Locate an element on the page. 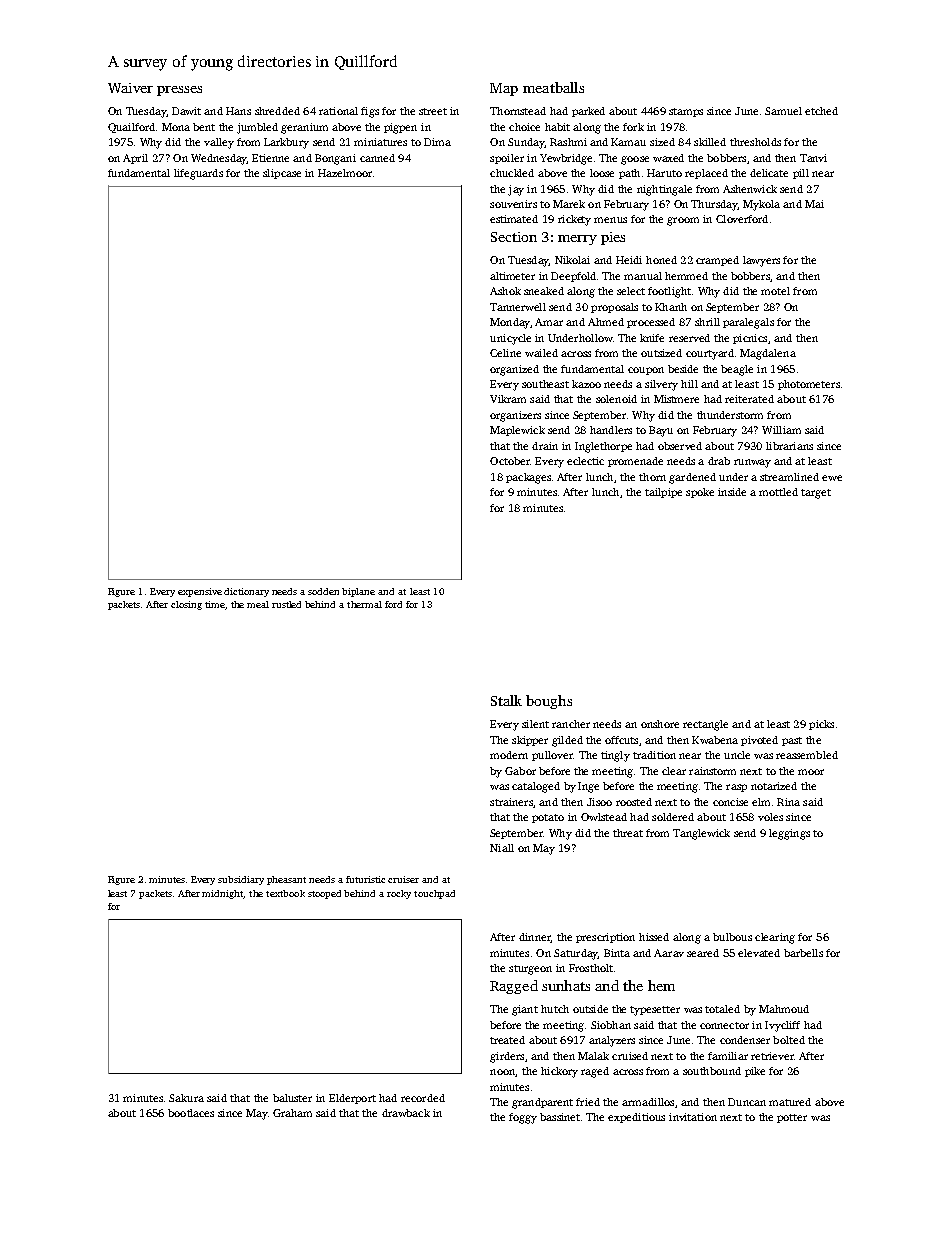 This document has width=952, height=1233. October is located at coordinates (510, 461).
